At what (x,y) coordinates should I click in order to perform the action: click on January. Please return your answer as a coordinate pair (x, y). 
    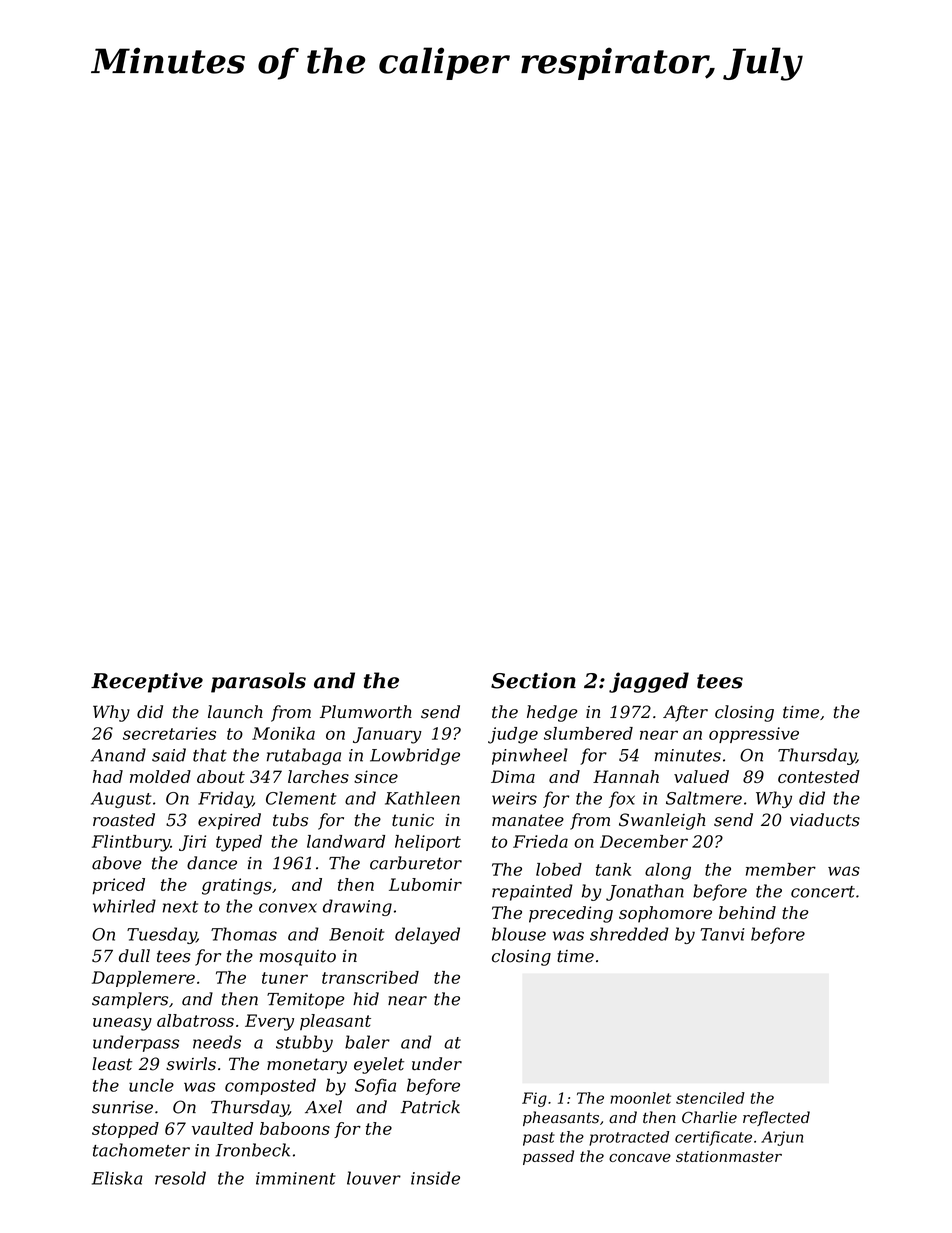
    Looking at the image, I should click on (387, 735).
